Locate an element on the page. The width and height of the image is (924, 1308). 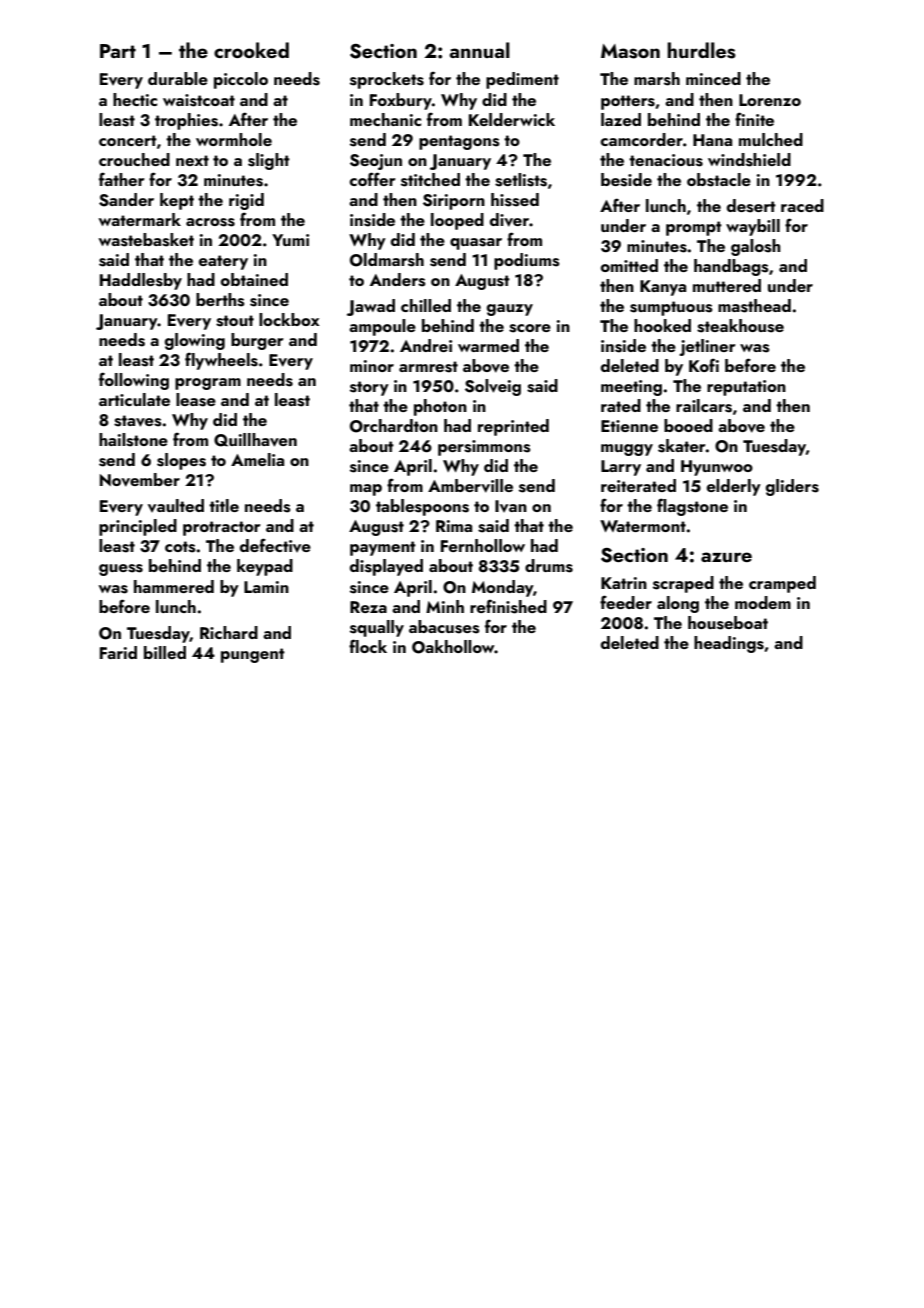
pungent is located at coordinates (253, 655).
